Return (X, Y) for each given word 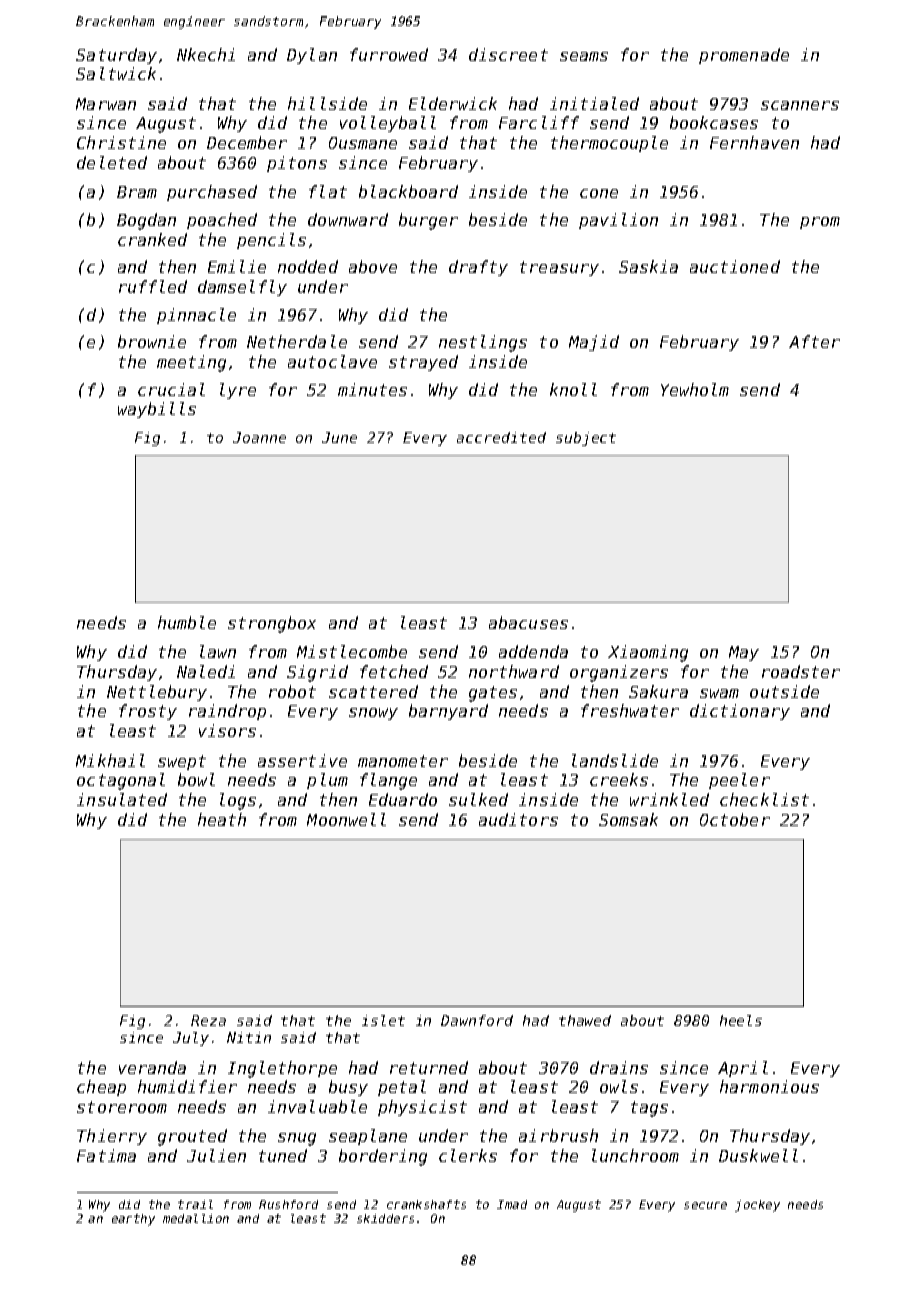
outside (784, 691)
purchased (212, 193)
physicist (422, 1108)
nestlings (483, 343)
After (814, 341)
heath (222, 819)
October (735, 819)
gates (493, 694)
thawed (585, 1020)
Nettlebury (157, 693)
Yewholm (695, 389)
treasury (559, 268)
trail (195, 1204)
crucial (171, 389)
